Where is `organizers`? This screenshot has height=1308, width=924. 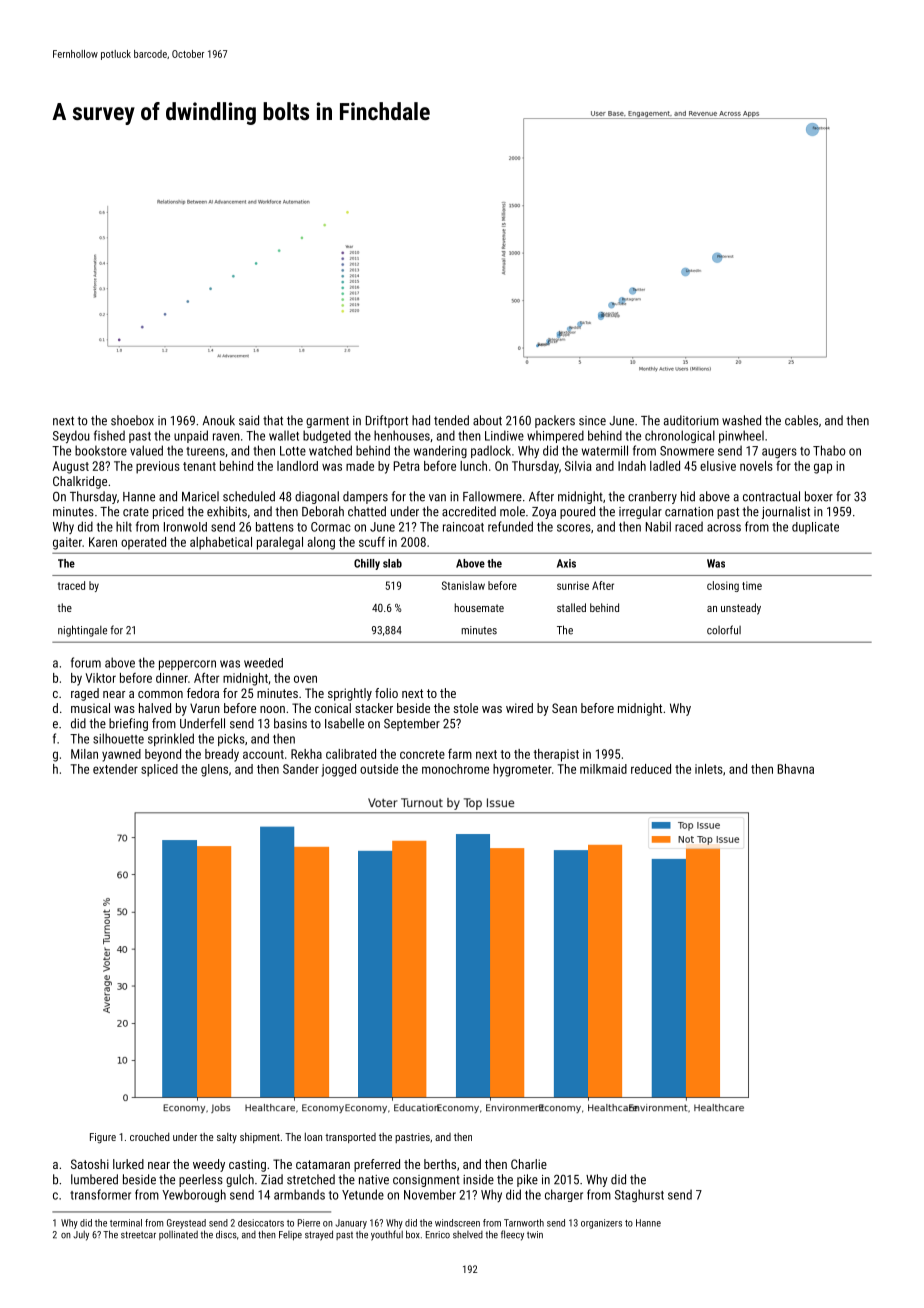 organizers is located at coordinates (601, 1224).
